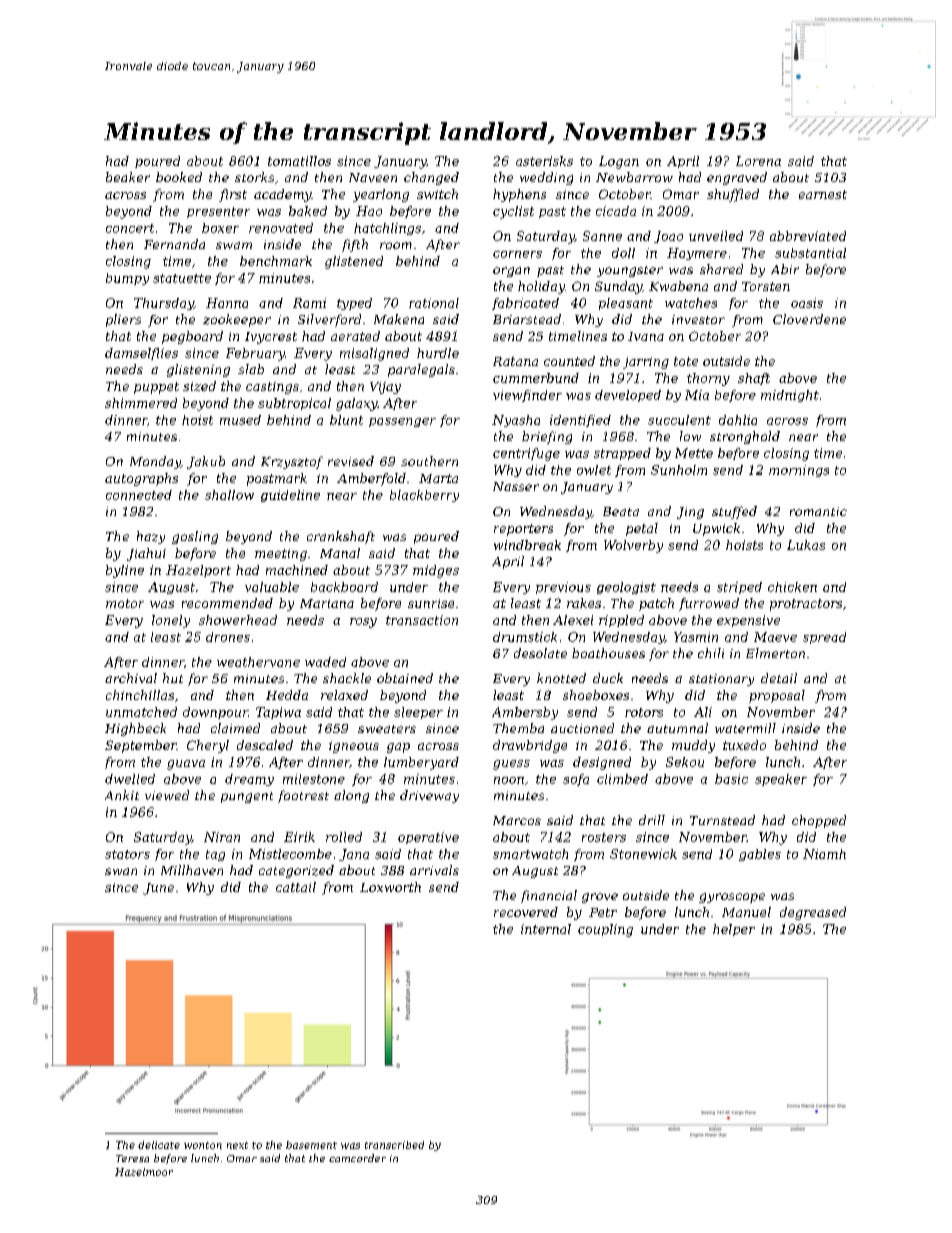 Image resolution: width=952 pixels, height=1233 pixels. I want to click on earnest, so click(823, 194).
